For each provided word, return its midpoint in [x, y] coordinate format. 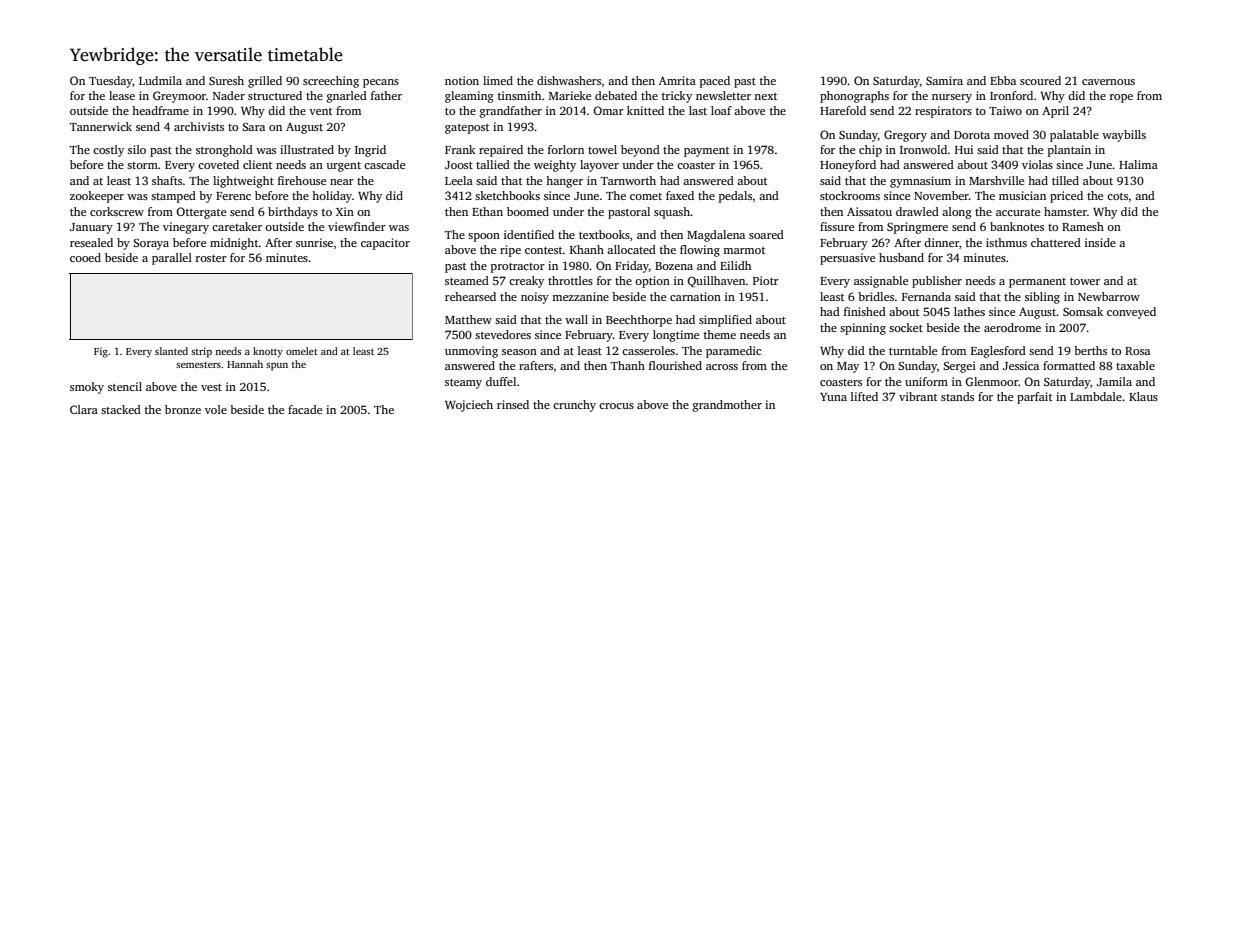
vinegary [186, 228]
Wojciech [469, 406]
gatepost [467, 129]
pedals [735, 197]
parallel [172, 259]
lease [122, 95]
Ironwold [923, 149]
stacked [121, 409]
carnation [695, 296]
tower [1085, 281]
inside [1100, 242]
